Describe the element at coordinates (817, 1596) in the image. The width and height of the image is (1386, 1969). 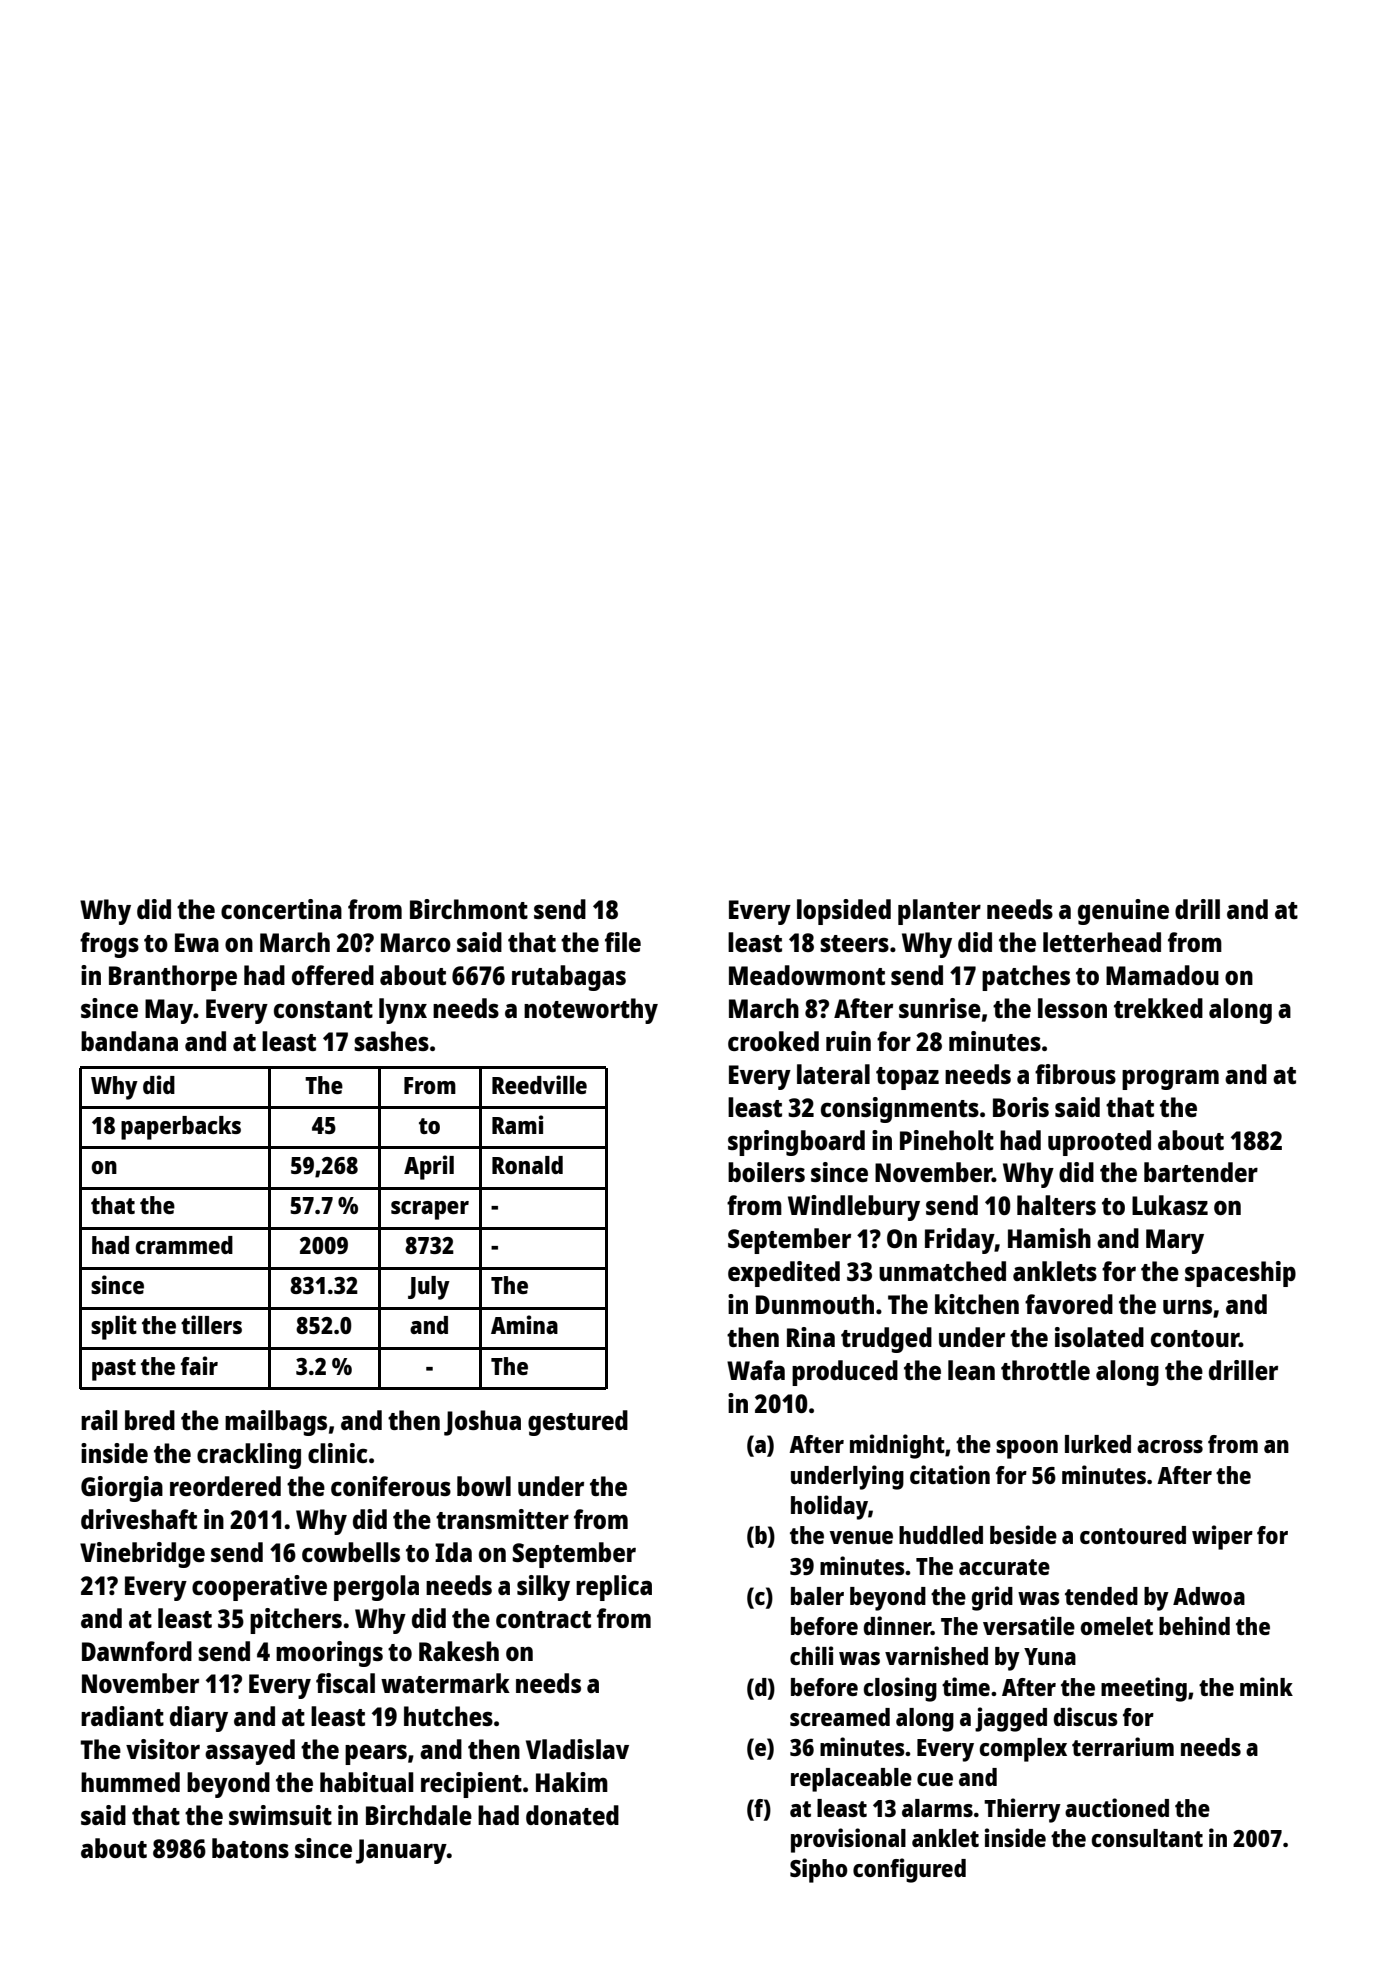
I see `baler` at that location.
